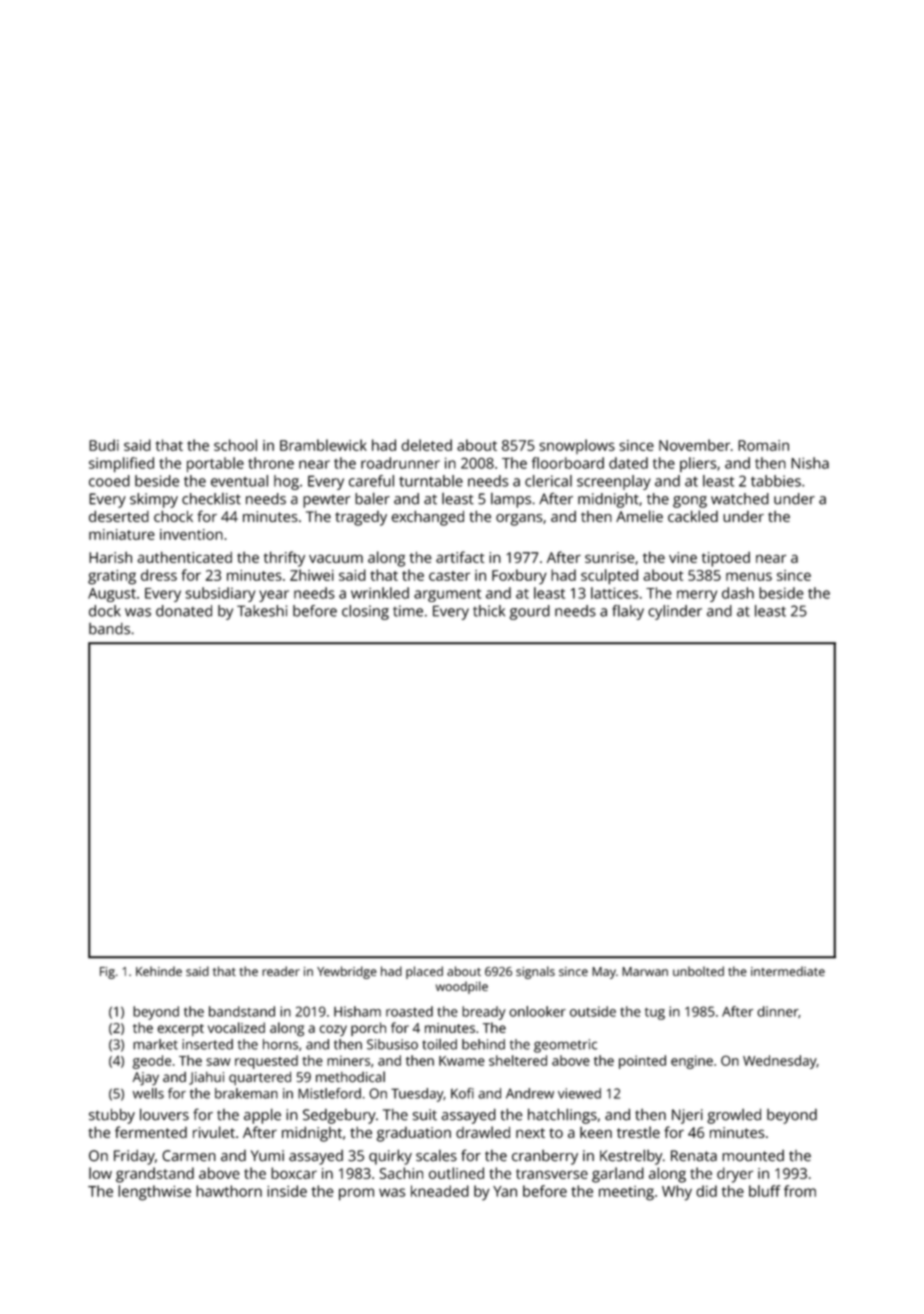 The height and width of the screenshot is (1314, 924). I want to click on Kehinde, so click(159, 971).
